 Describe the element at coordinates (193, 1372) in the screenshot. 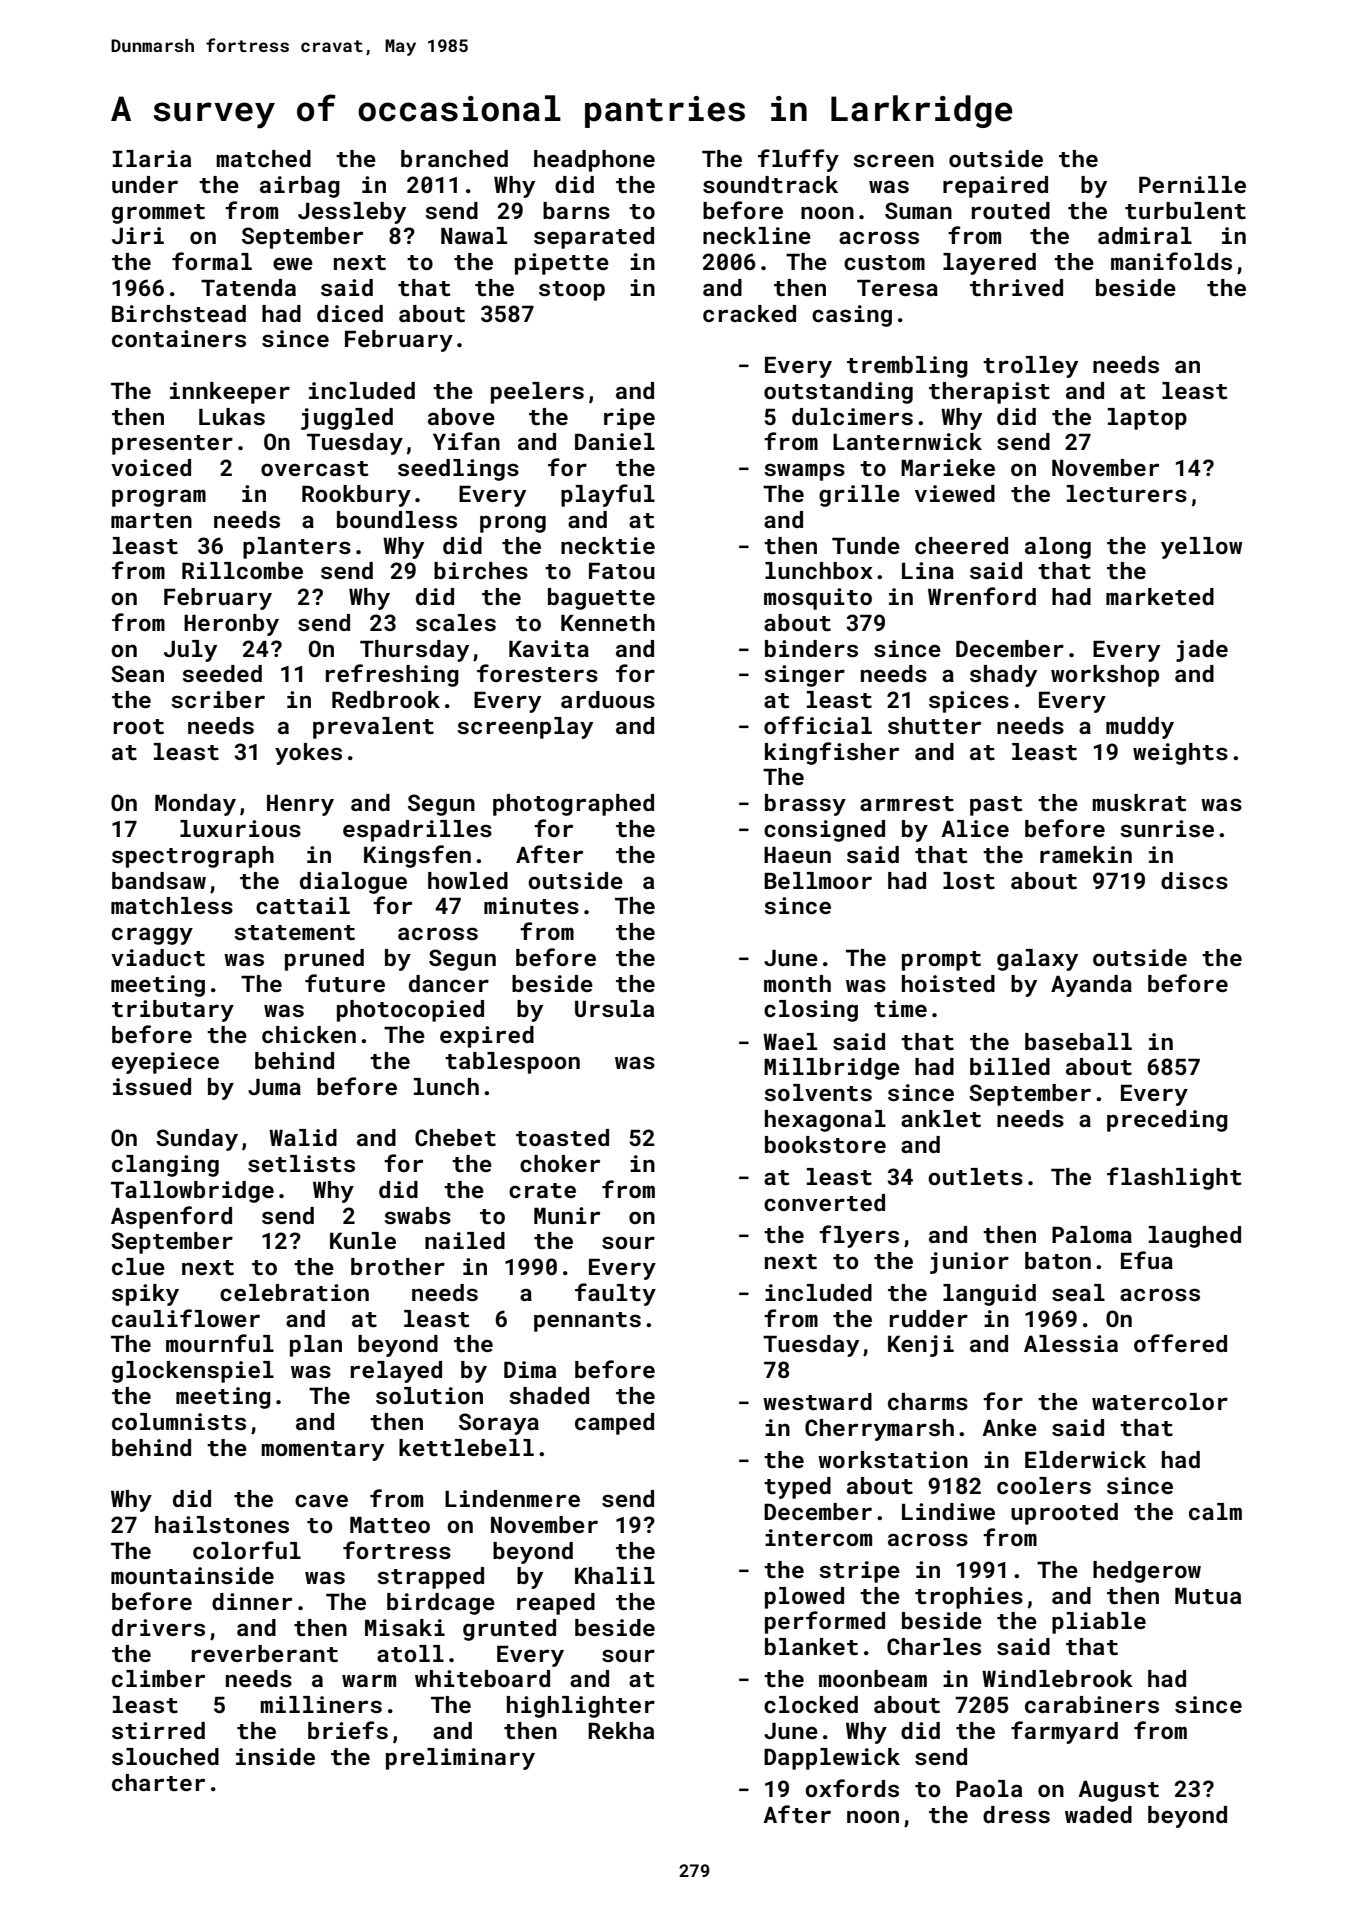

I see `glockenspiel` at that location.
